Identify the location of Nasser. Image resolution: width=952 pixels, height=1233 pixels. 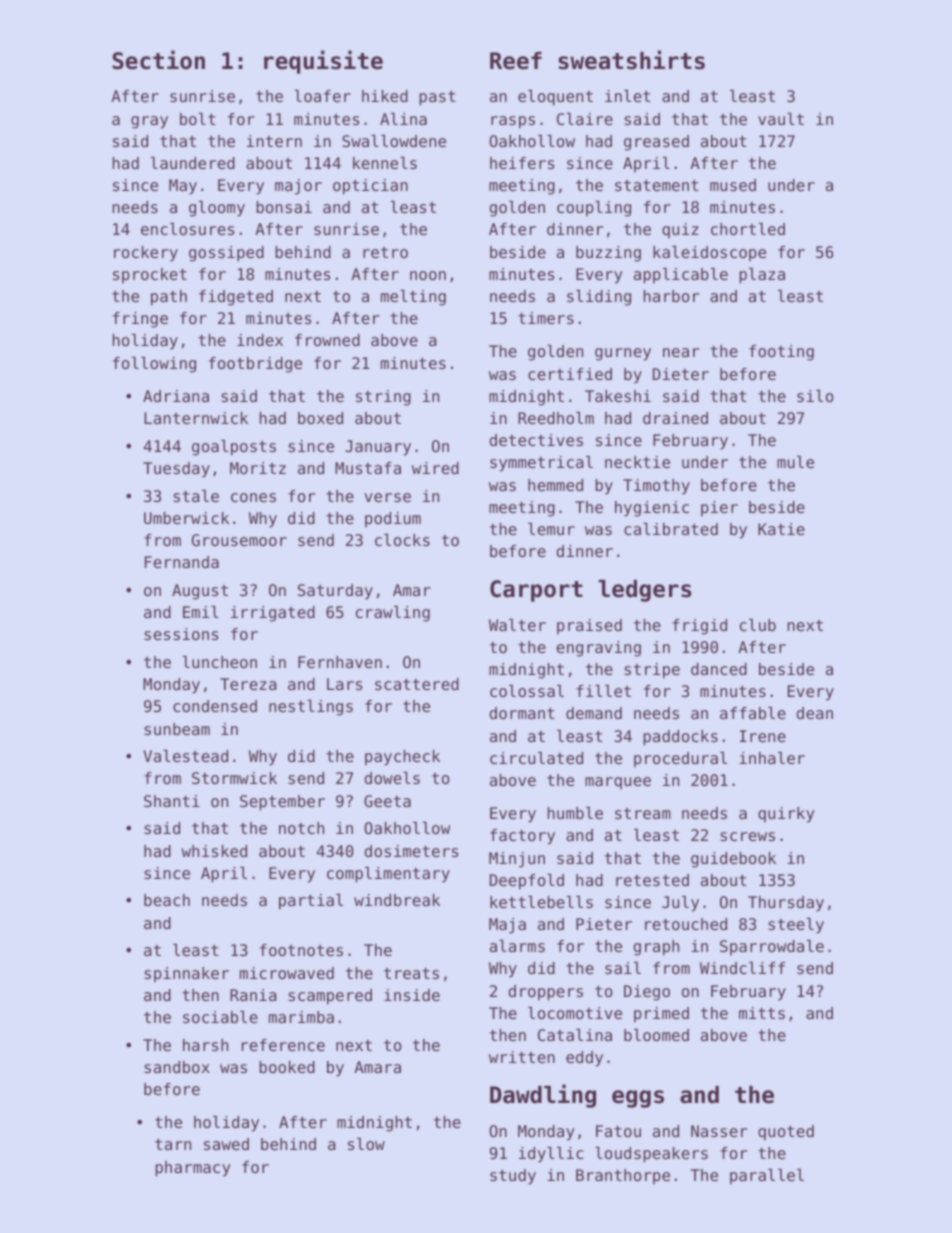
(719, 1131).
